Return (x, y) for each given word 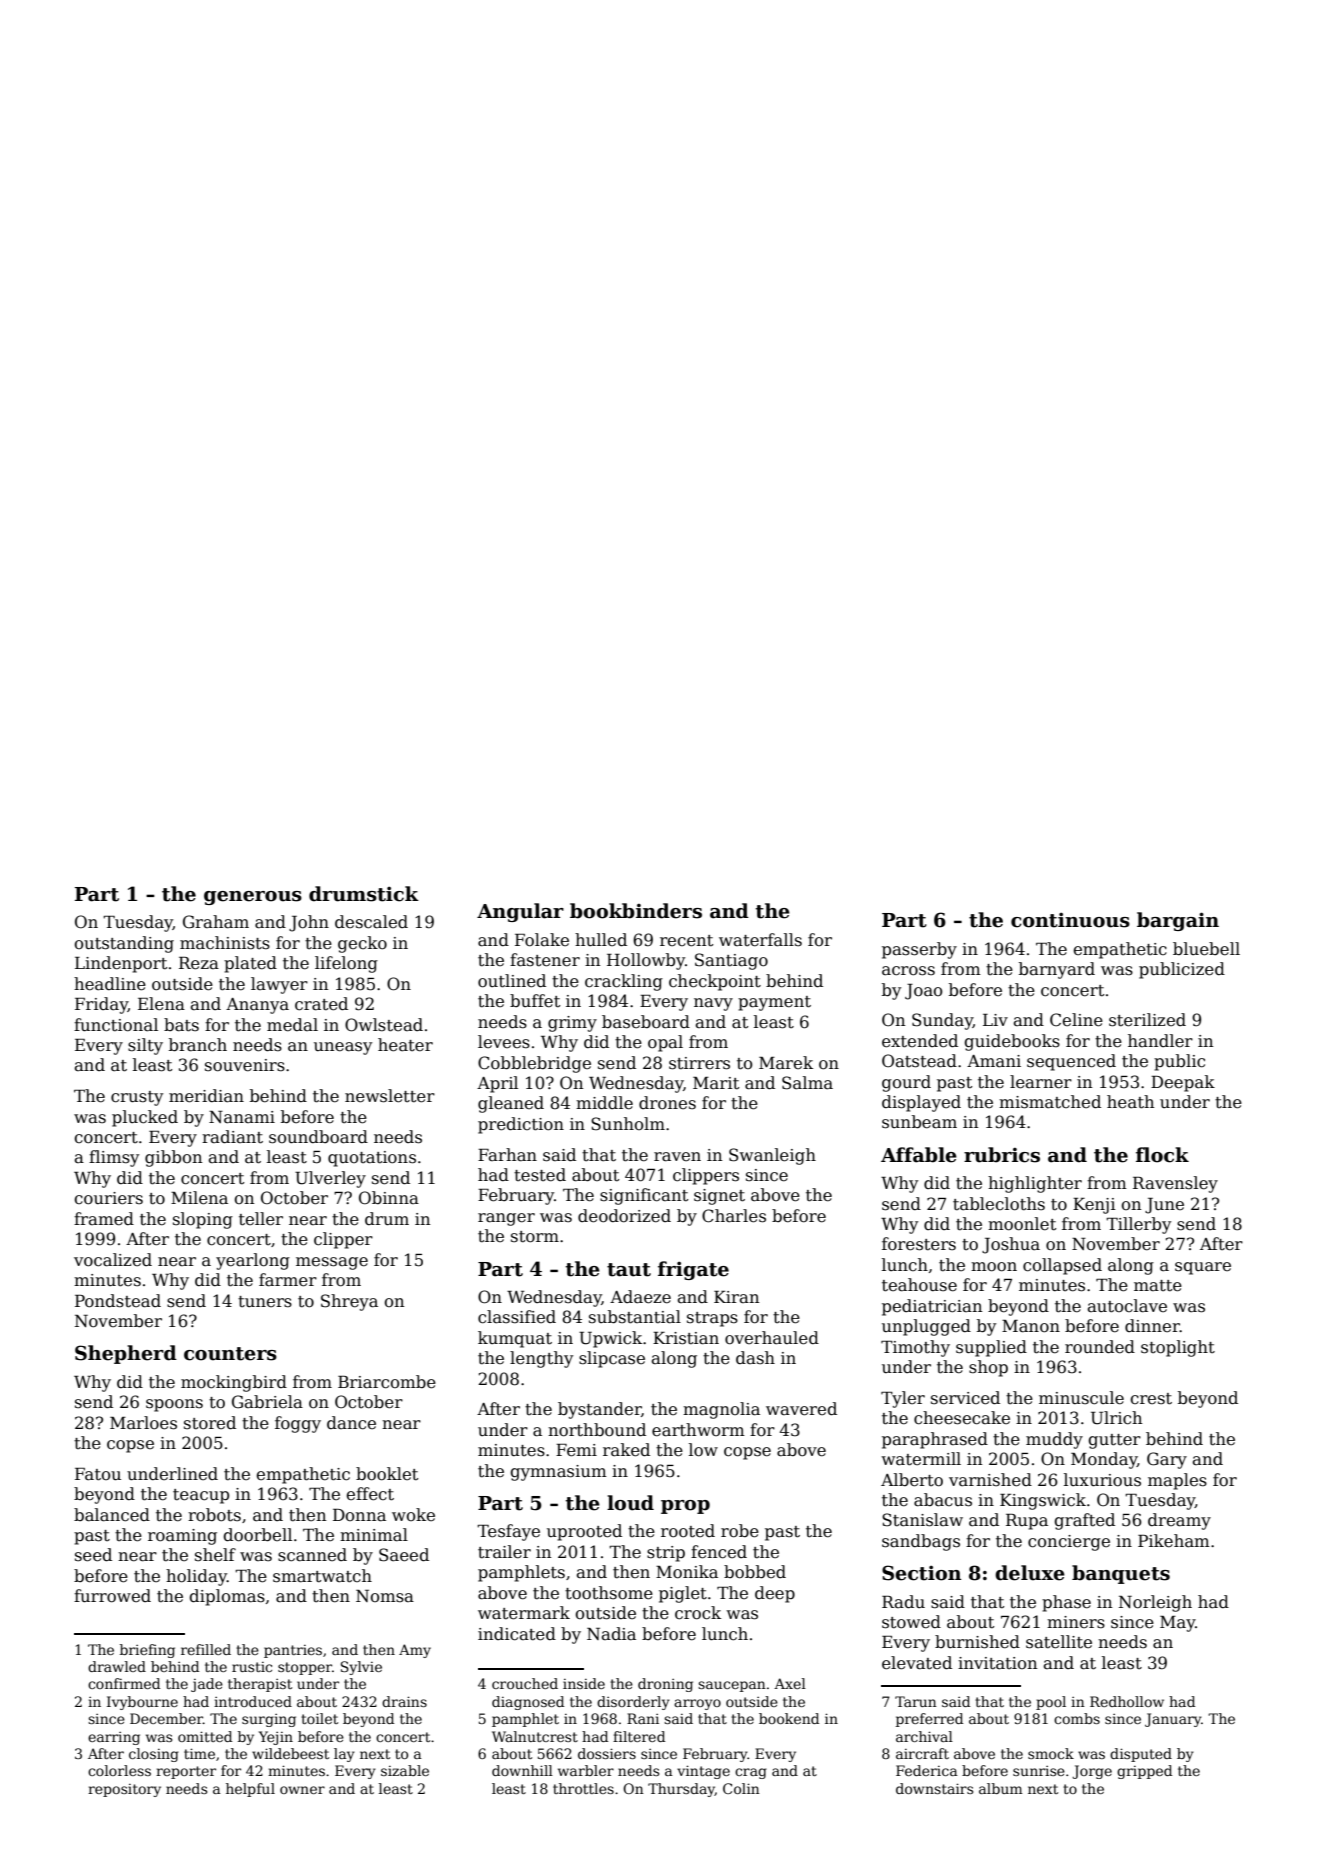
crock (698, 1613)
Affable (919, 1155)
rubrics (1002, 1155)
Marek (786, 1063)
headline (110, 984)
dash (755, 1358)
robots (214, 1515)
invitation (997, 1663)
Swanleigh (772, 1156)
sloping (203, 1220)
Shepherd (126, 1354)
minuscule (1081, 1398)
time (199, 1753)
